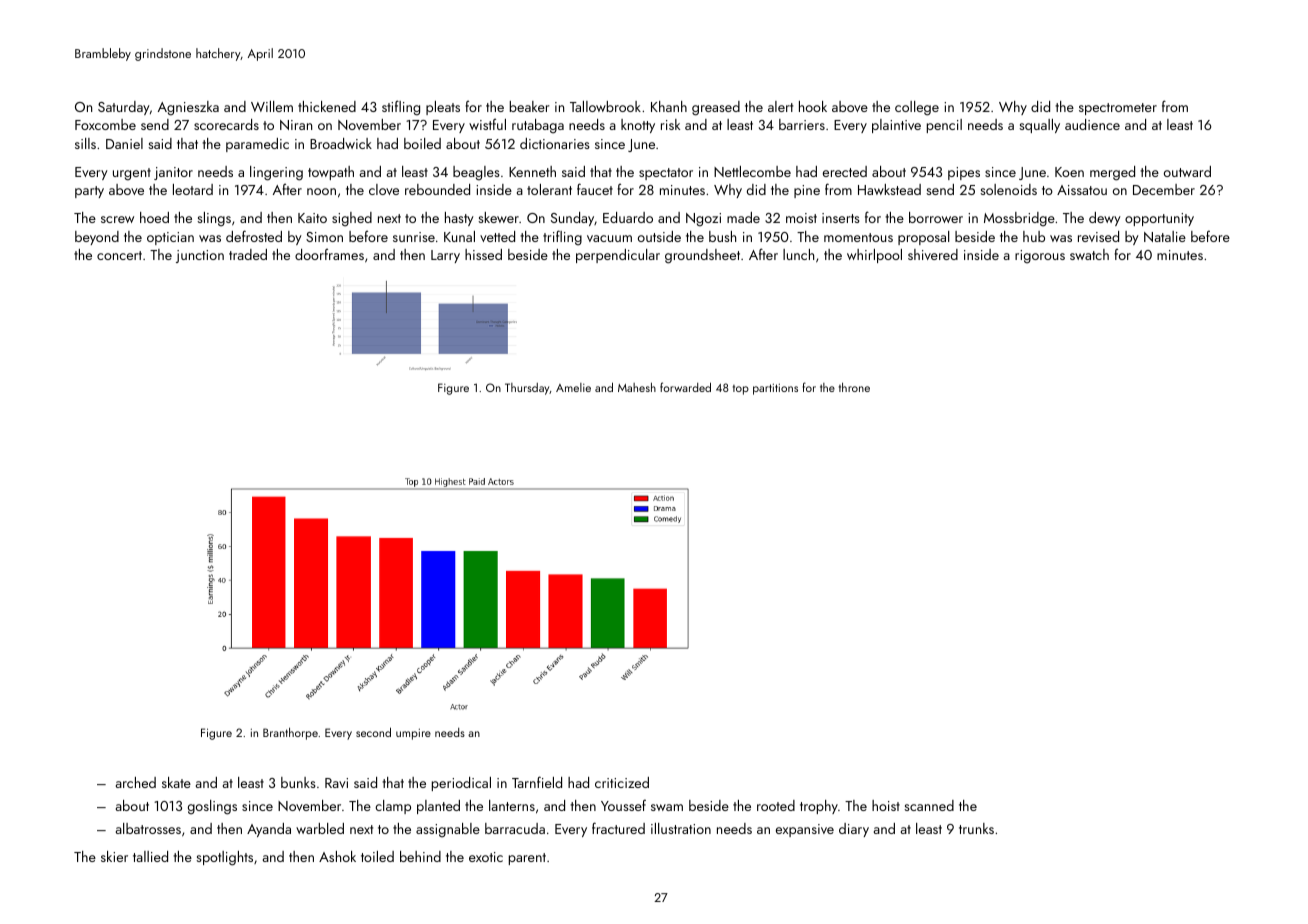  I want to click on shivered, so click(933, 254).
